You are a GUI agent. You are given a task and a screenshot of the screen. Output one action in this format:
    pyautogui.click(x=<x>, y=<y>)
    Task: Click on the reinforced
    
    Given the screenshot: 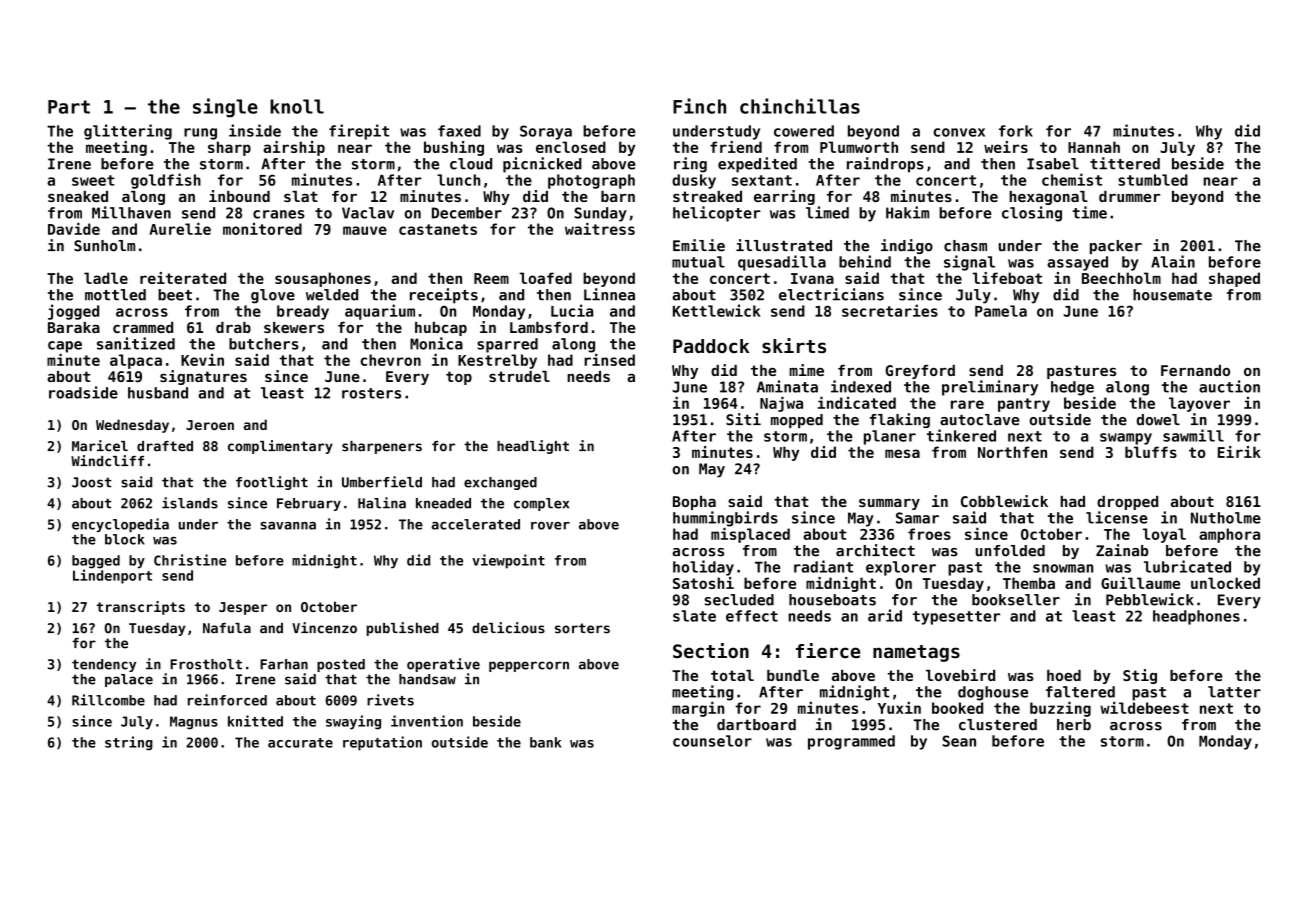 What is the action you would take?
    pyautogui.click(x=227, y=700)
